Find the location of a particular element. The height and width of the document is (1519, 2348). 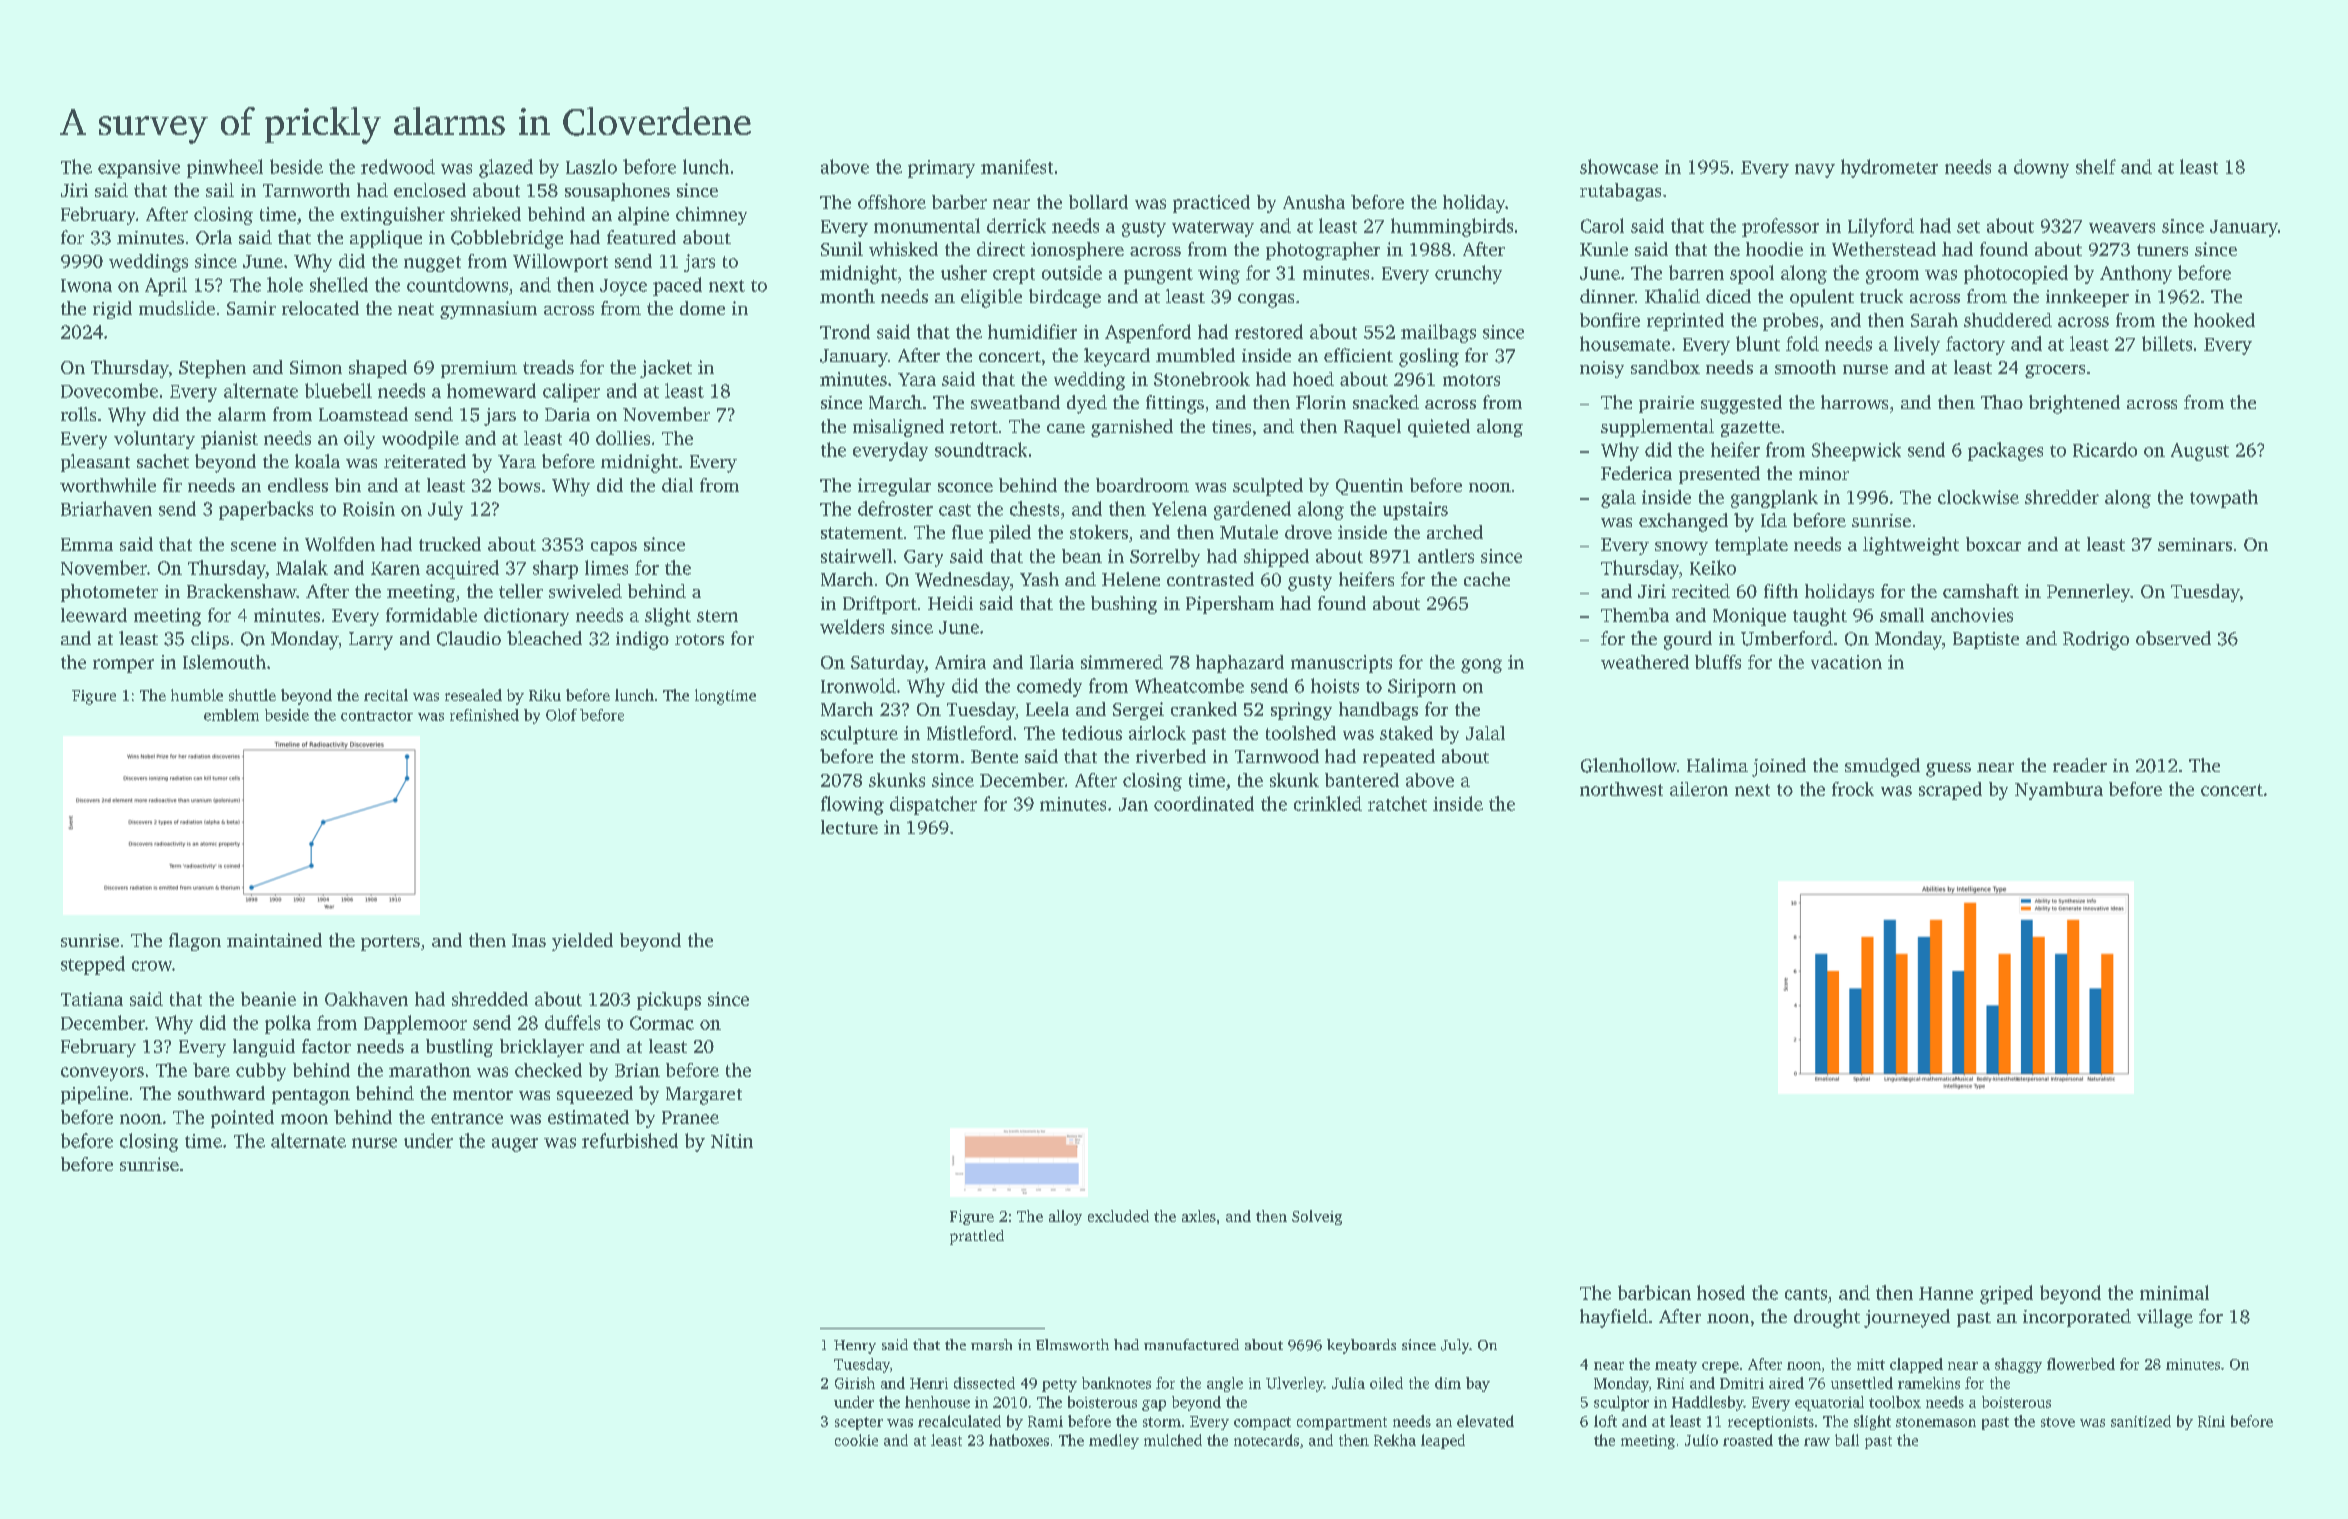

shelf is located at coordinates (2096, 166).
